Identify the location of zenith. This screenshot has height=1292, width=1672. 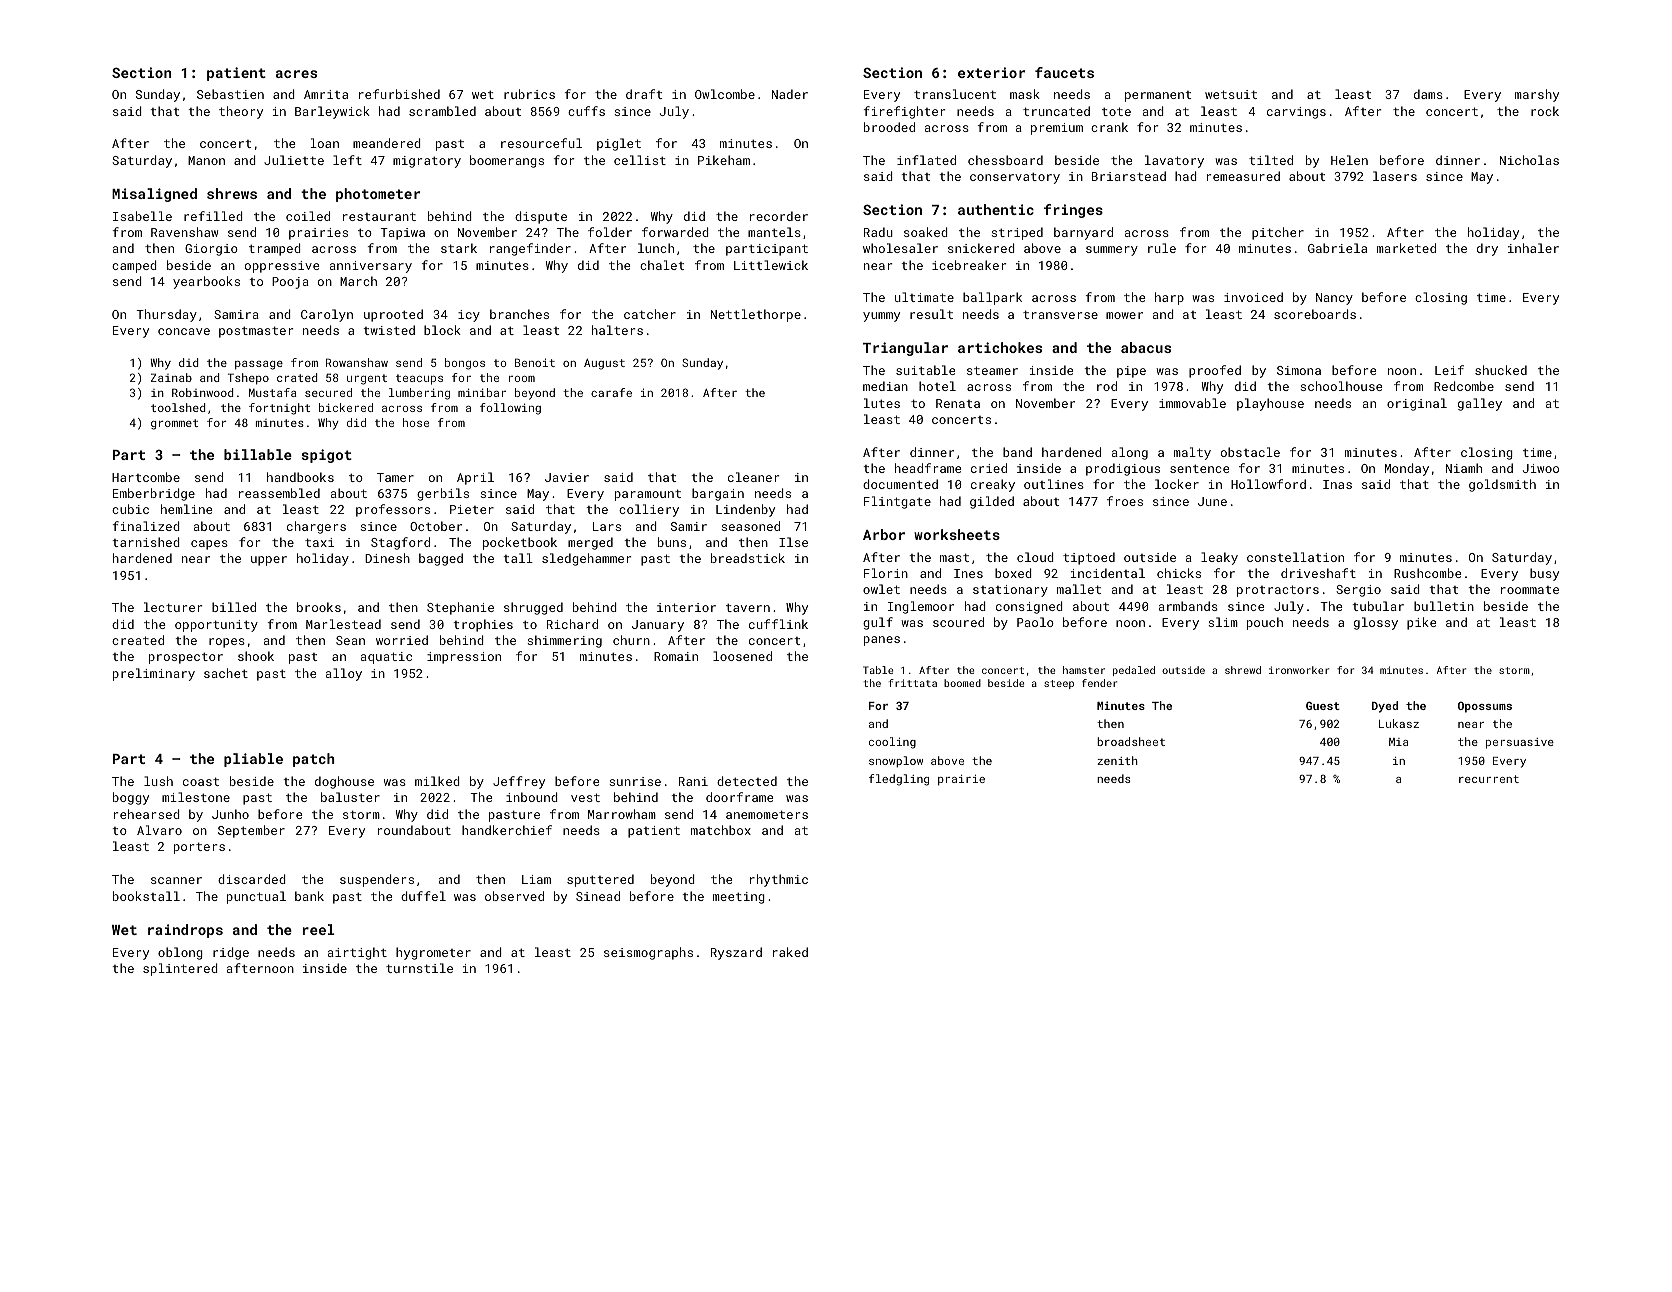
(1117, 760).
